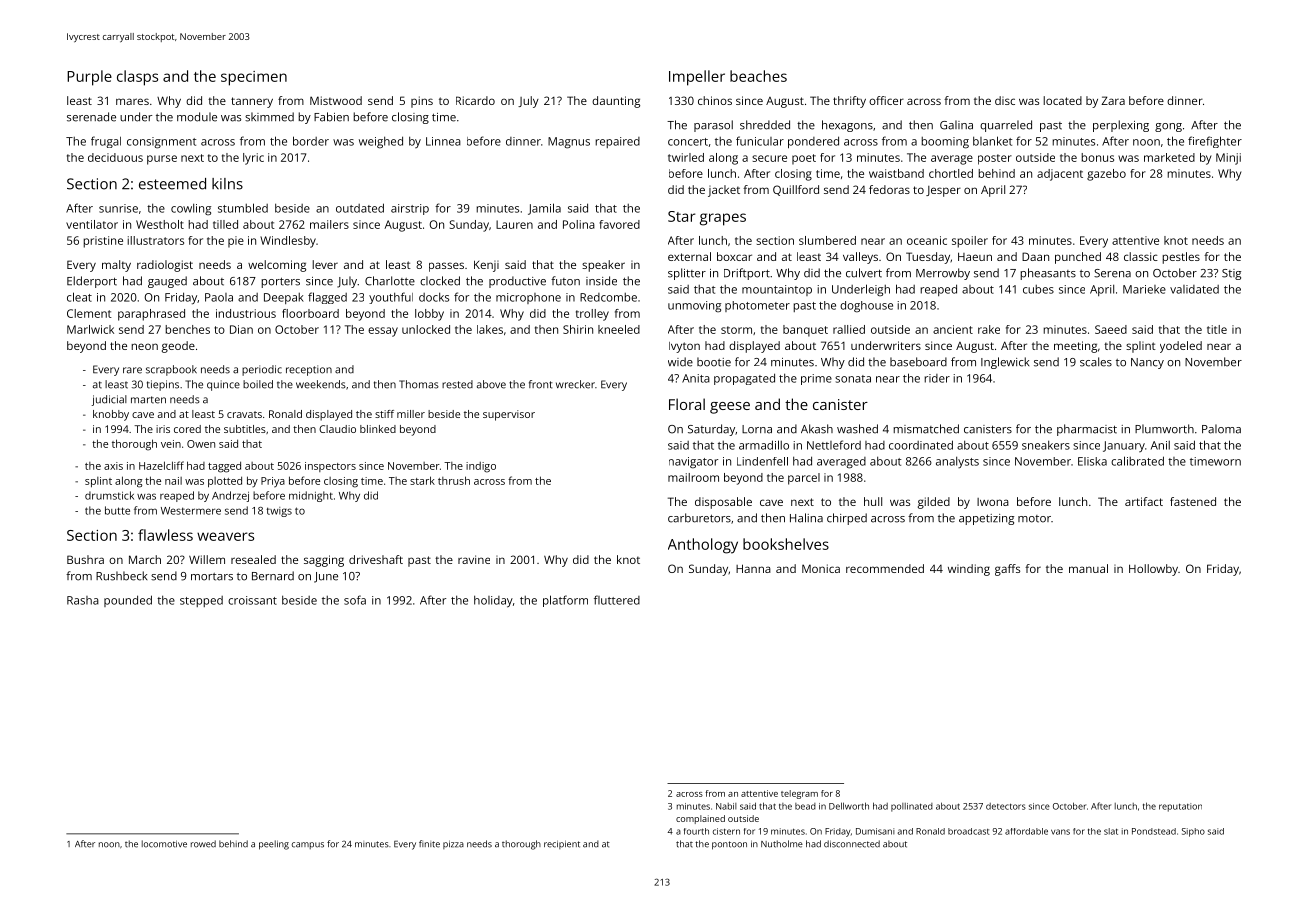  Describe the element at coordinates (1006, 806) in the screenshot. I see `detectors` at that location.
